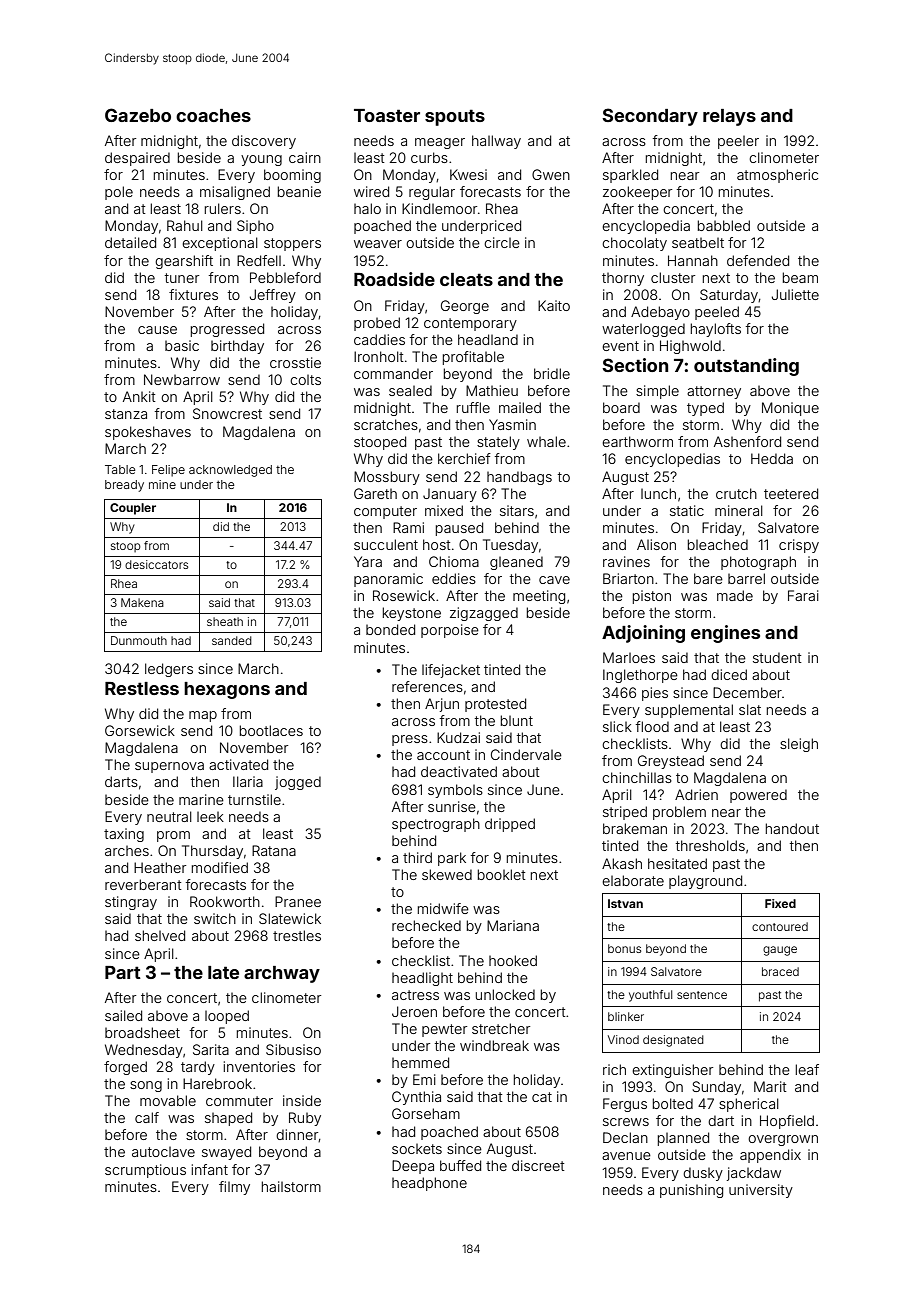 The width and height of the document is (924, 1308). Describe the element at coordinates (496, 142) in the document. I see `hallway` at that location.
